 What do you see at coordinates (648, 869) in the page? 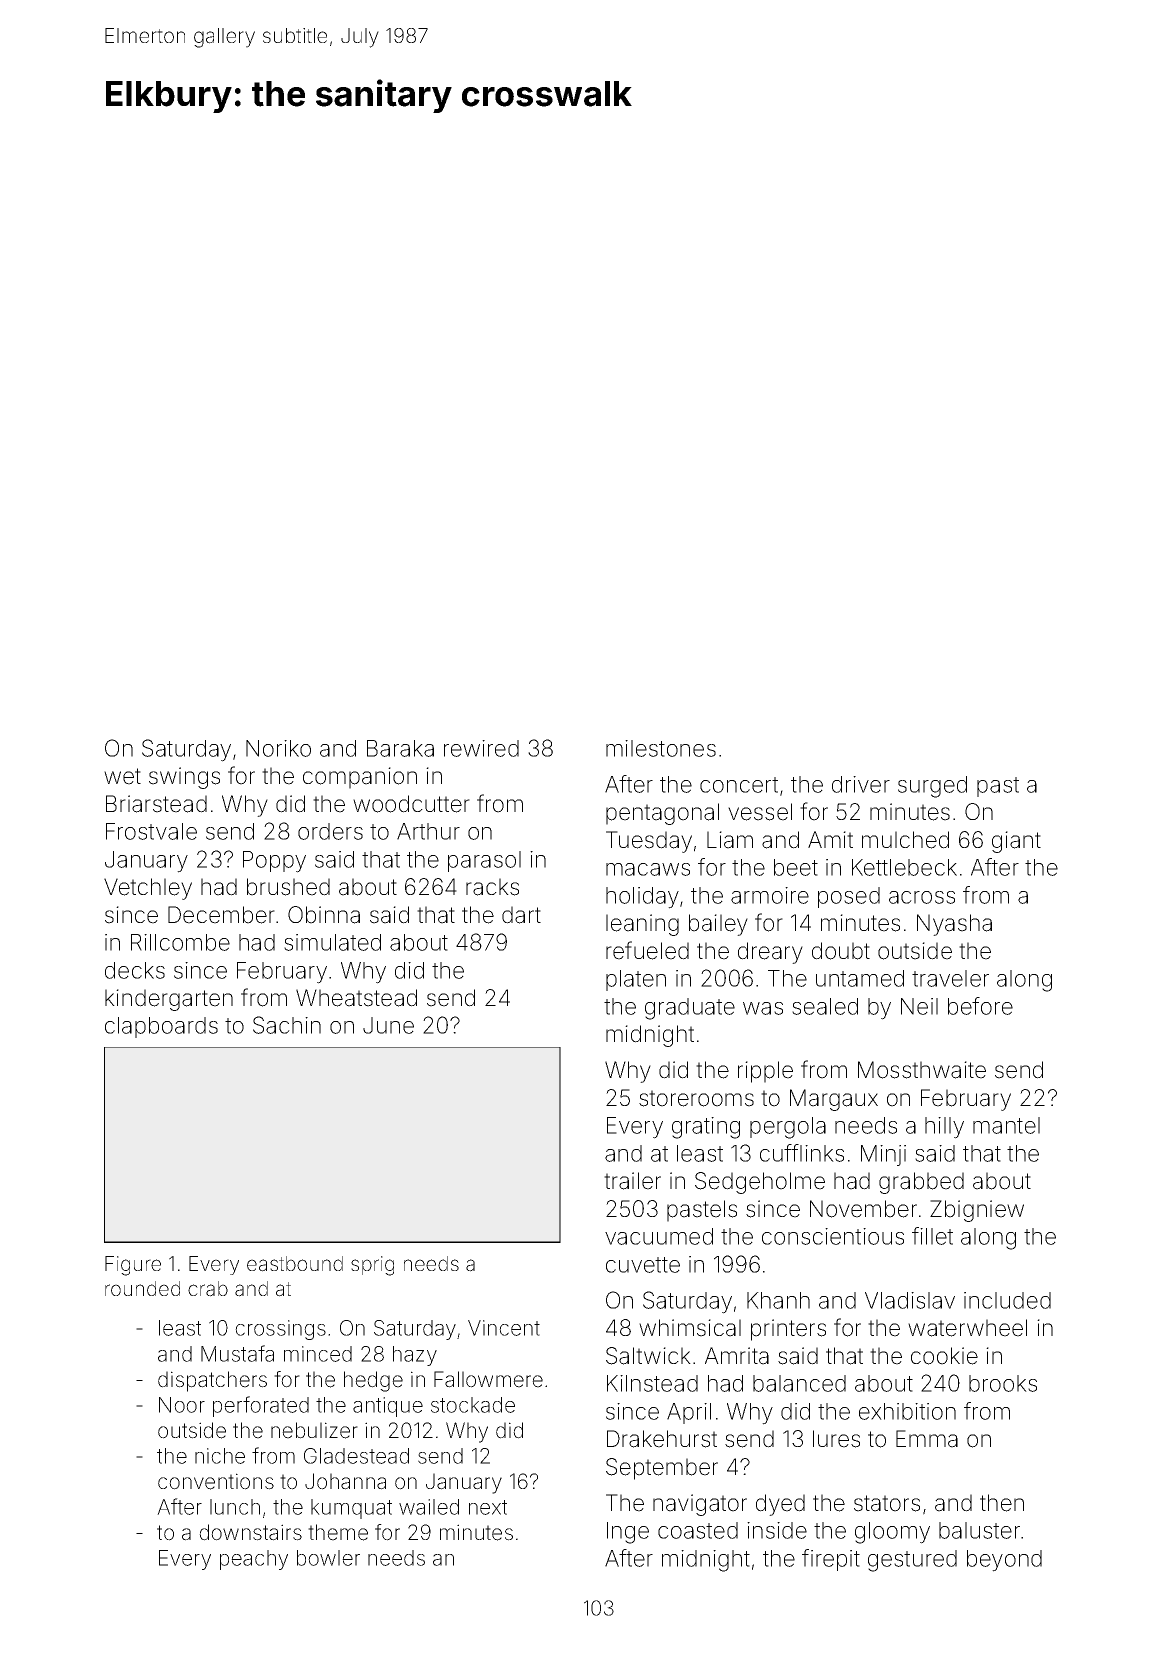
I see `macaws` at bounding box center [648, 869].
